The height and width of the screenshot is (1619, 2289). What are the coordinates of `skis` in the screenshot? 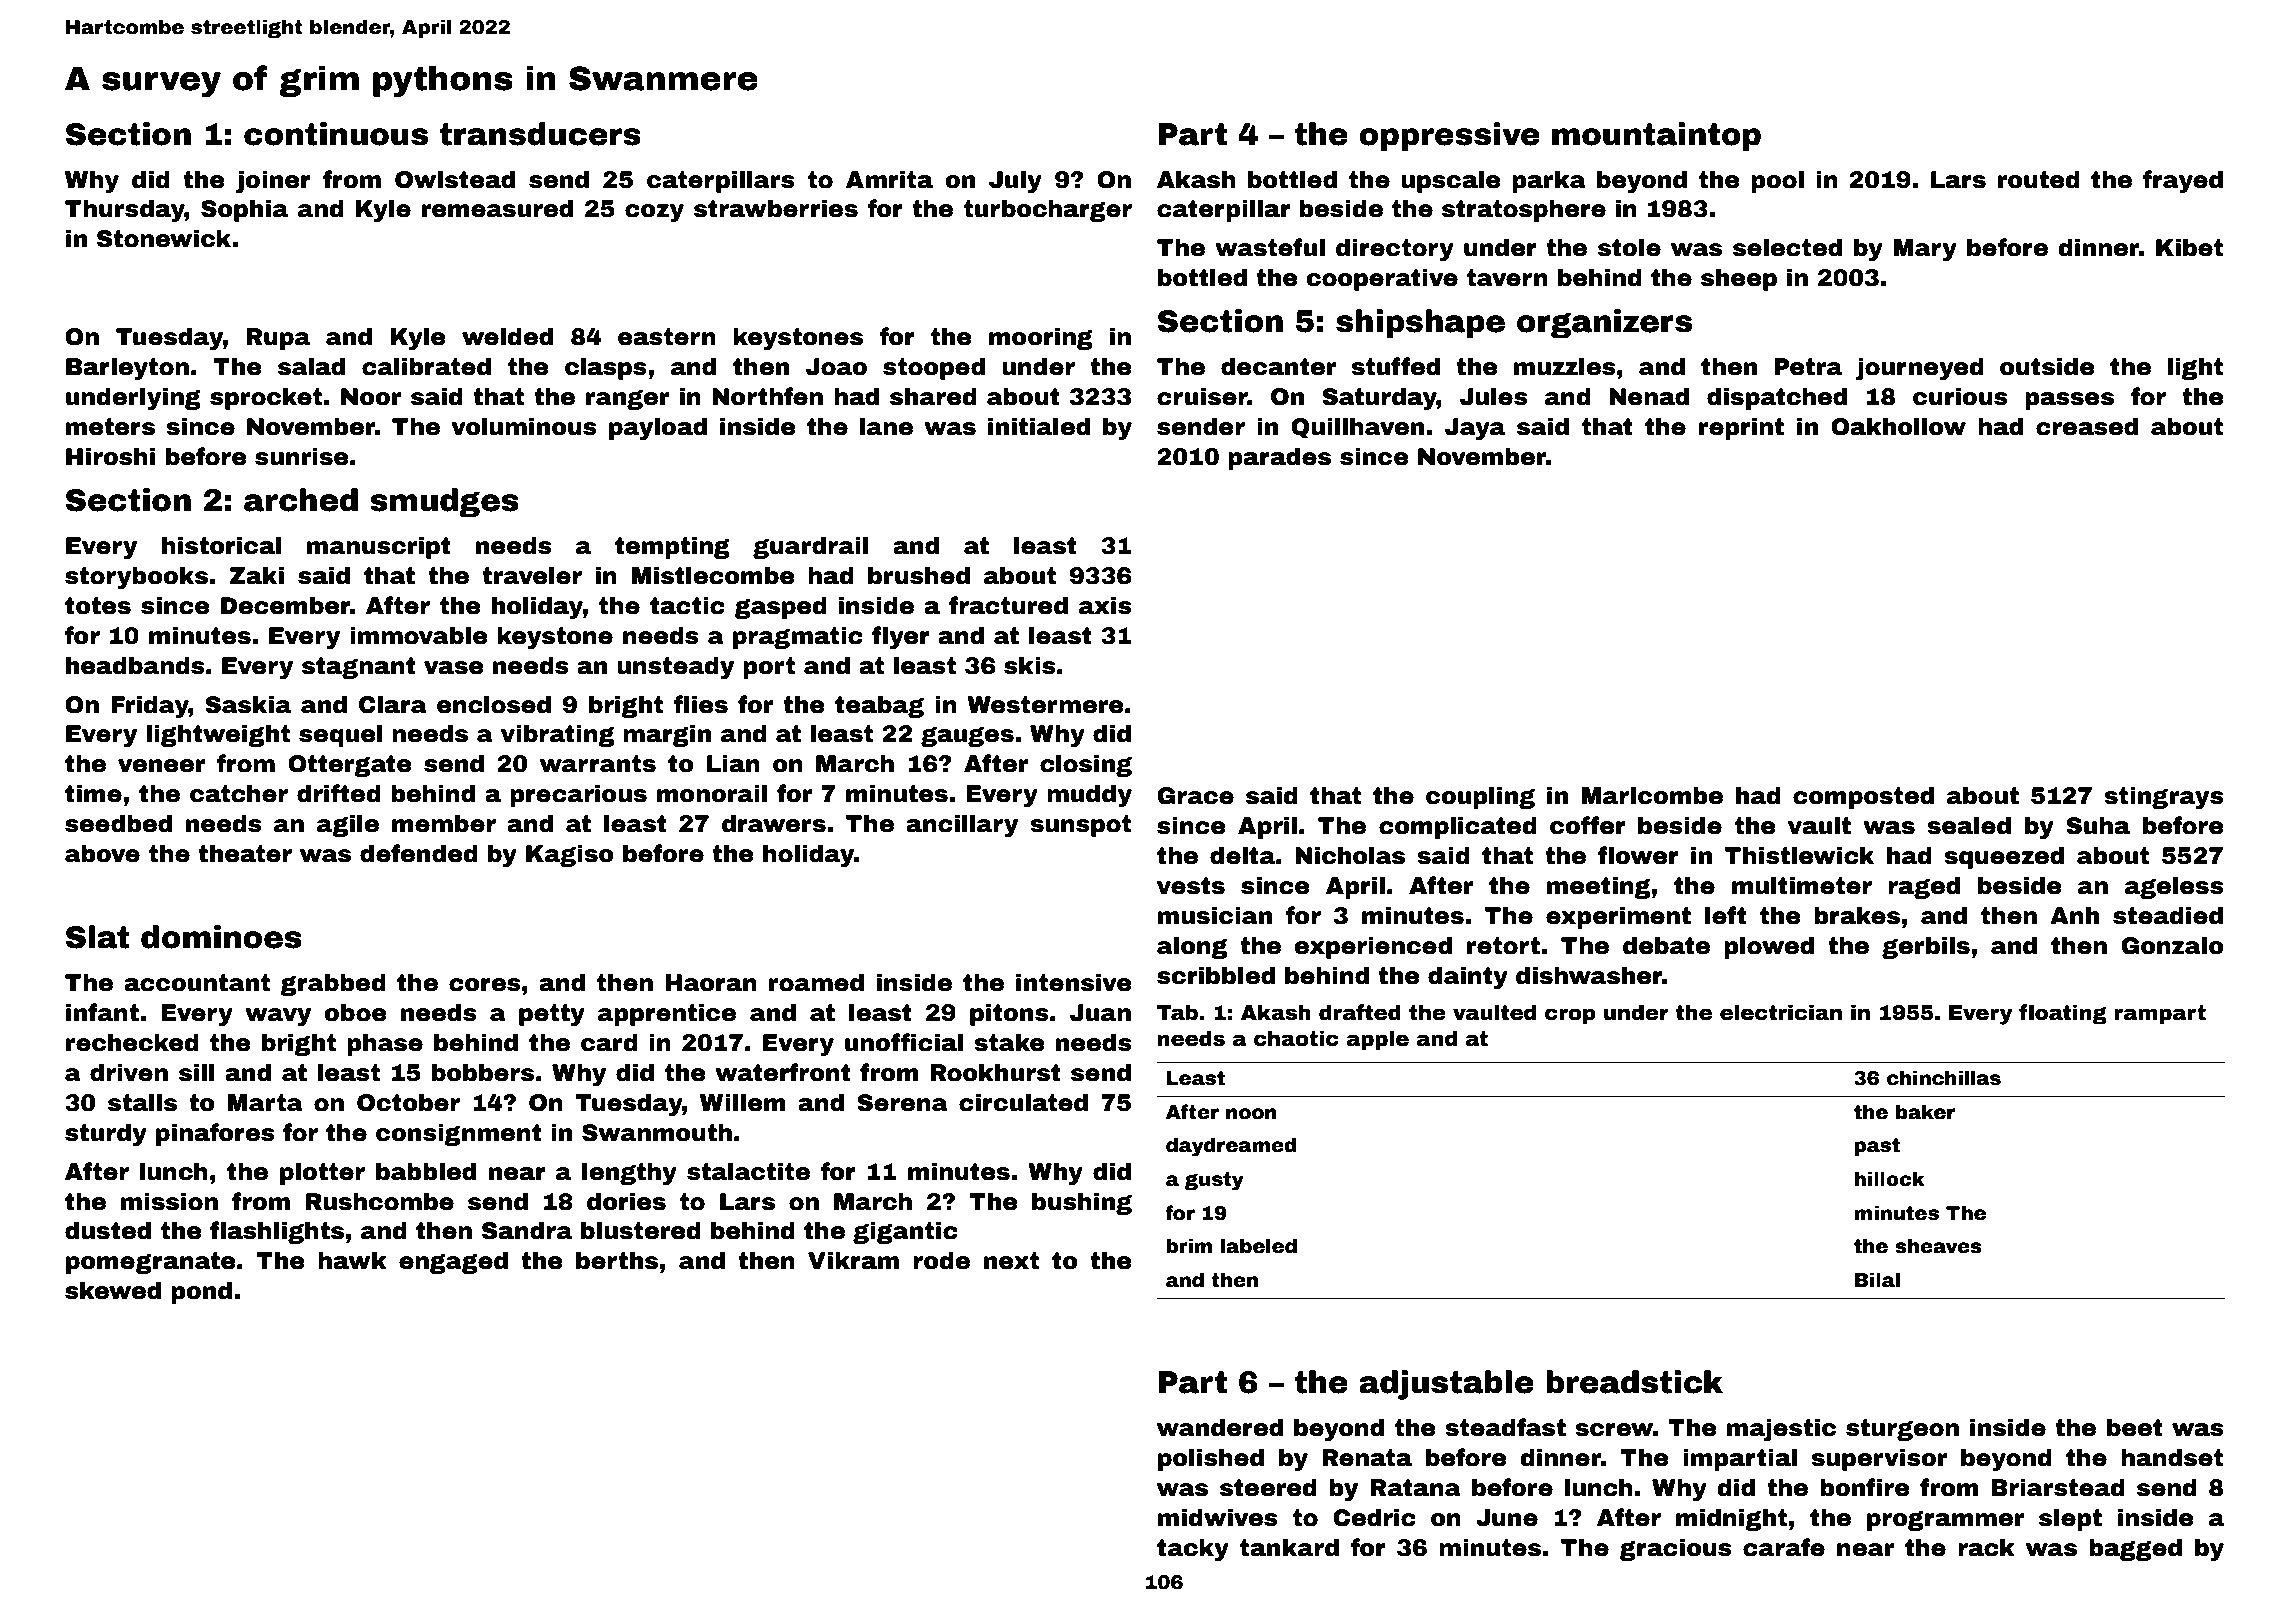 It's located at (1030, 665).
